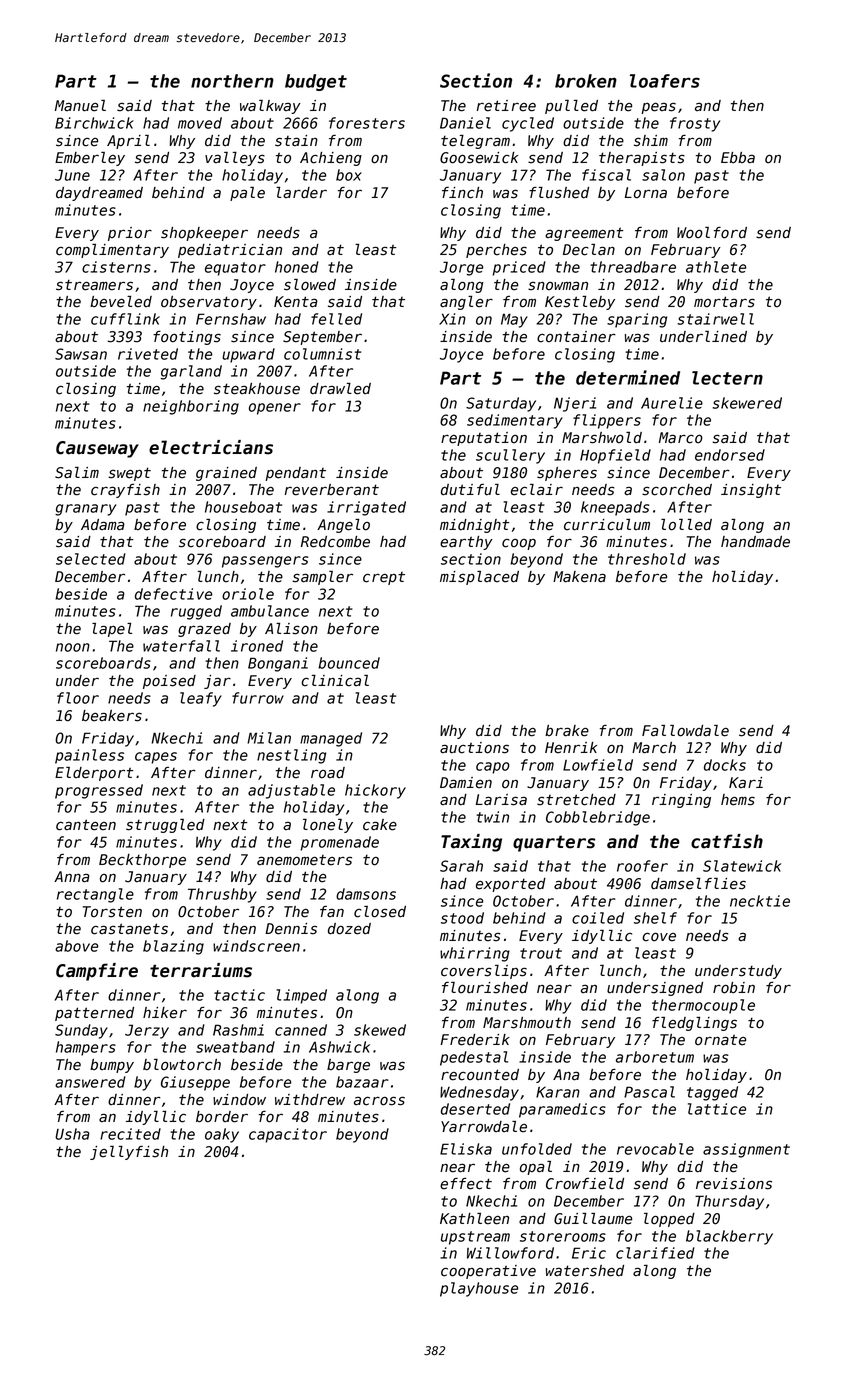  Describe the element at coordinates (80, 106) in the page. I see `Manuel` at that location.
